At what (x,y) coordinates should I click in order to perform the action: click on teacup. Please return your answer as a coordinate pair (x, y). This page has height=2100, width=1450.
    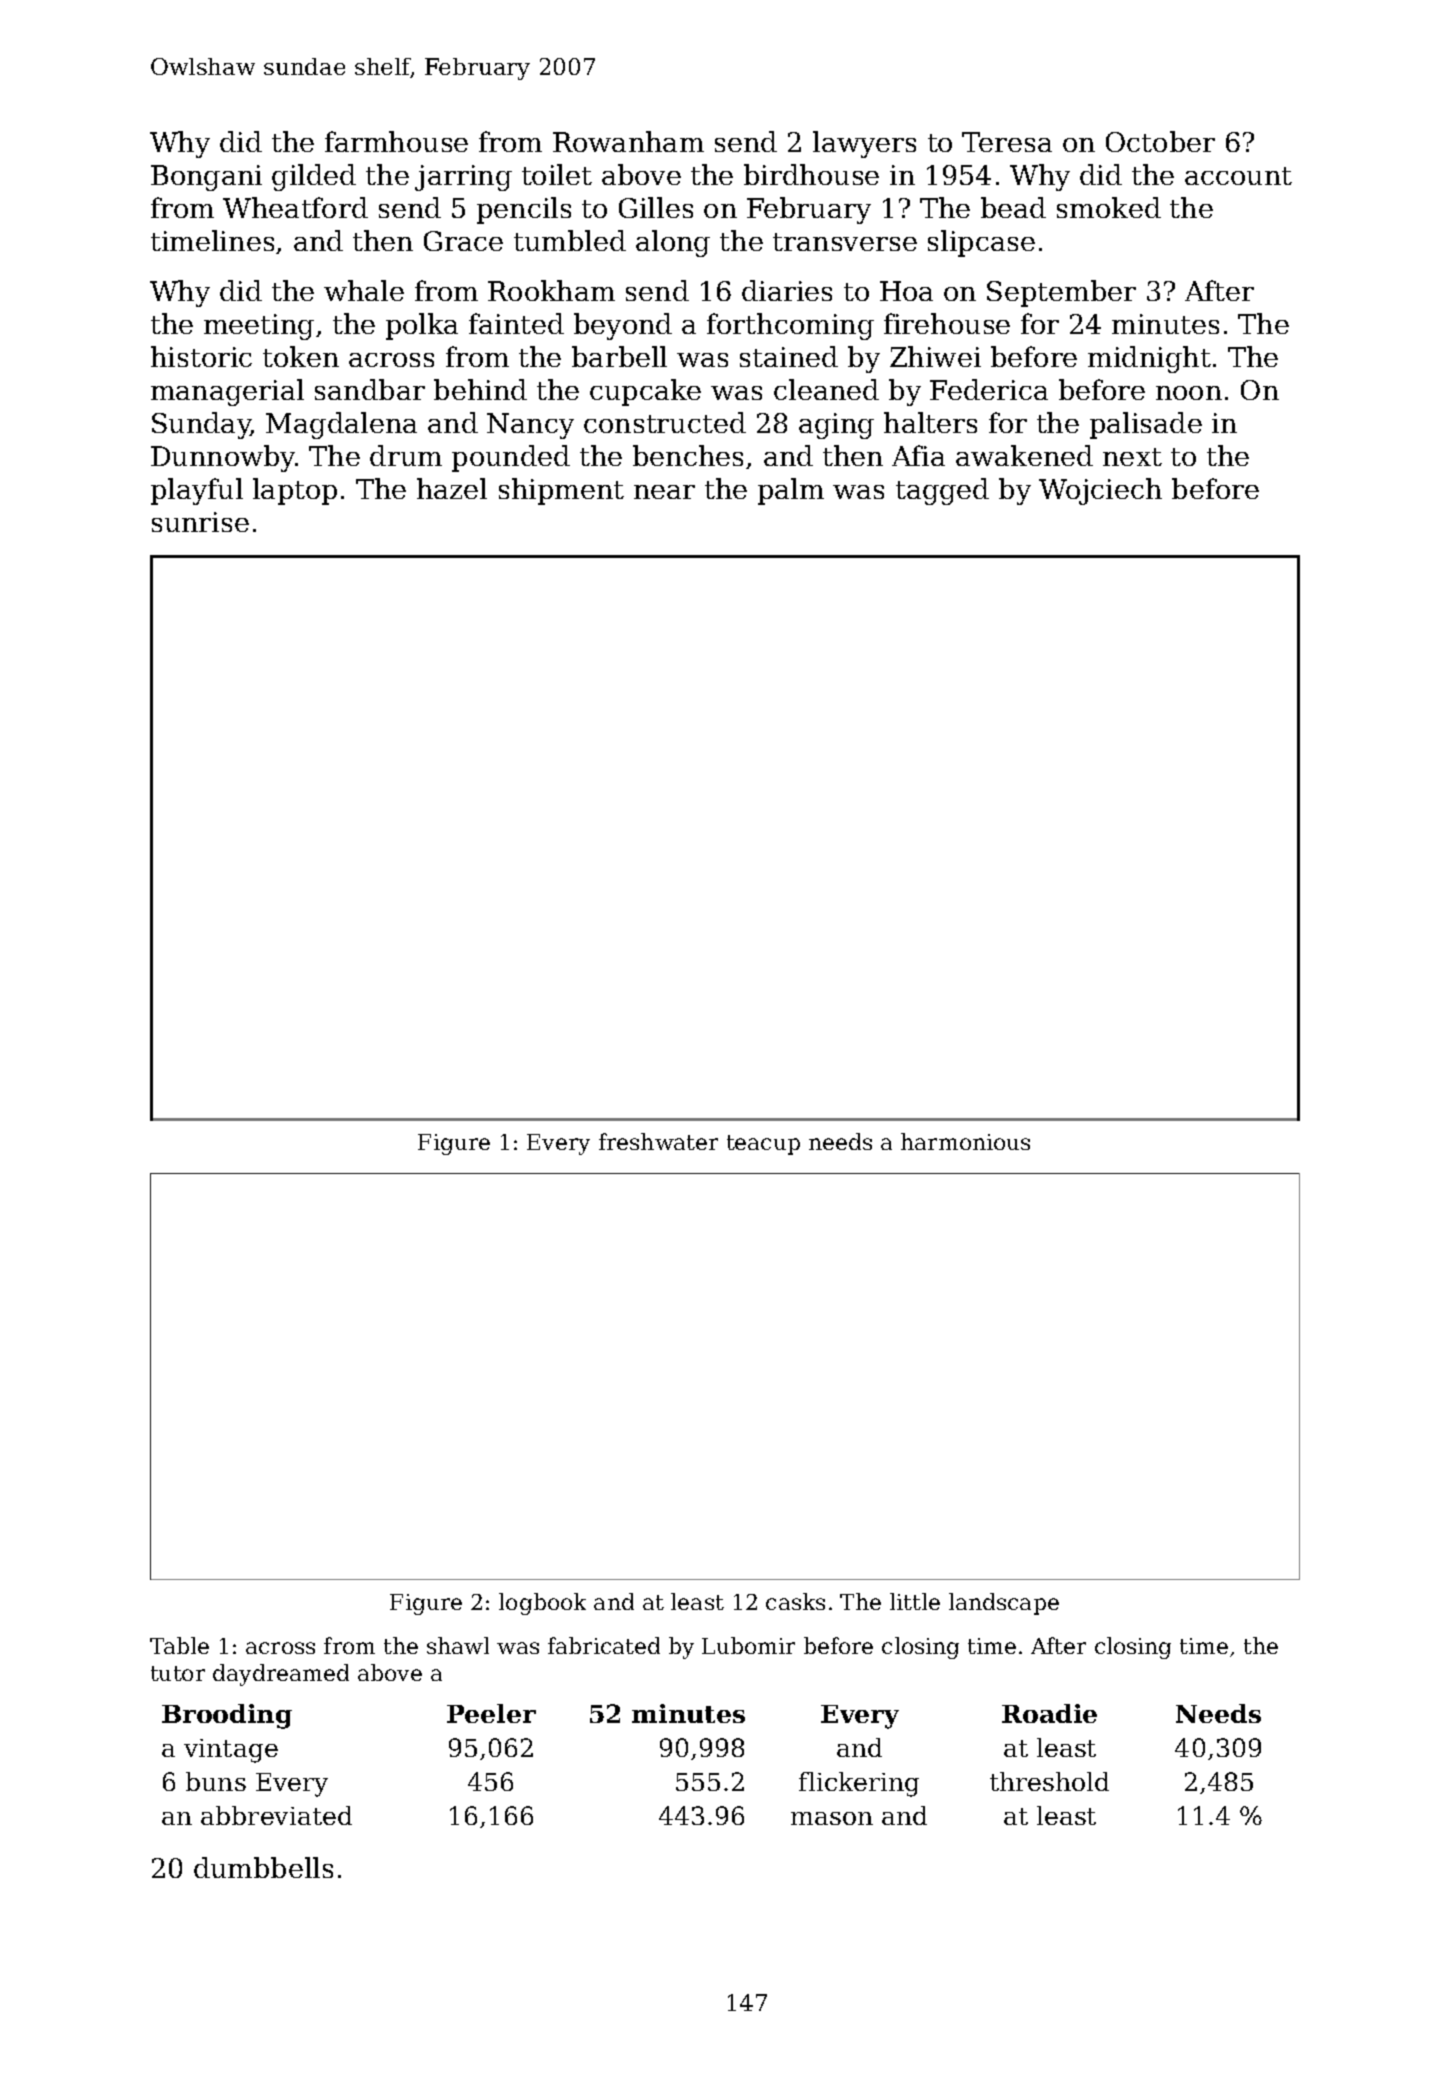
    Looking at the image, I should click on (763, 1145).
